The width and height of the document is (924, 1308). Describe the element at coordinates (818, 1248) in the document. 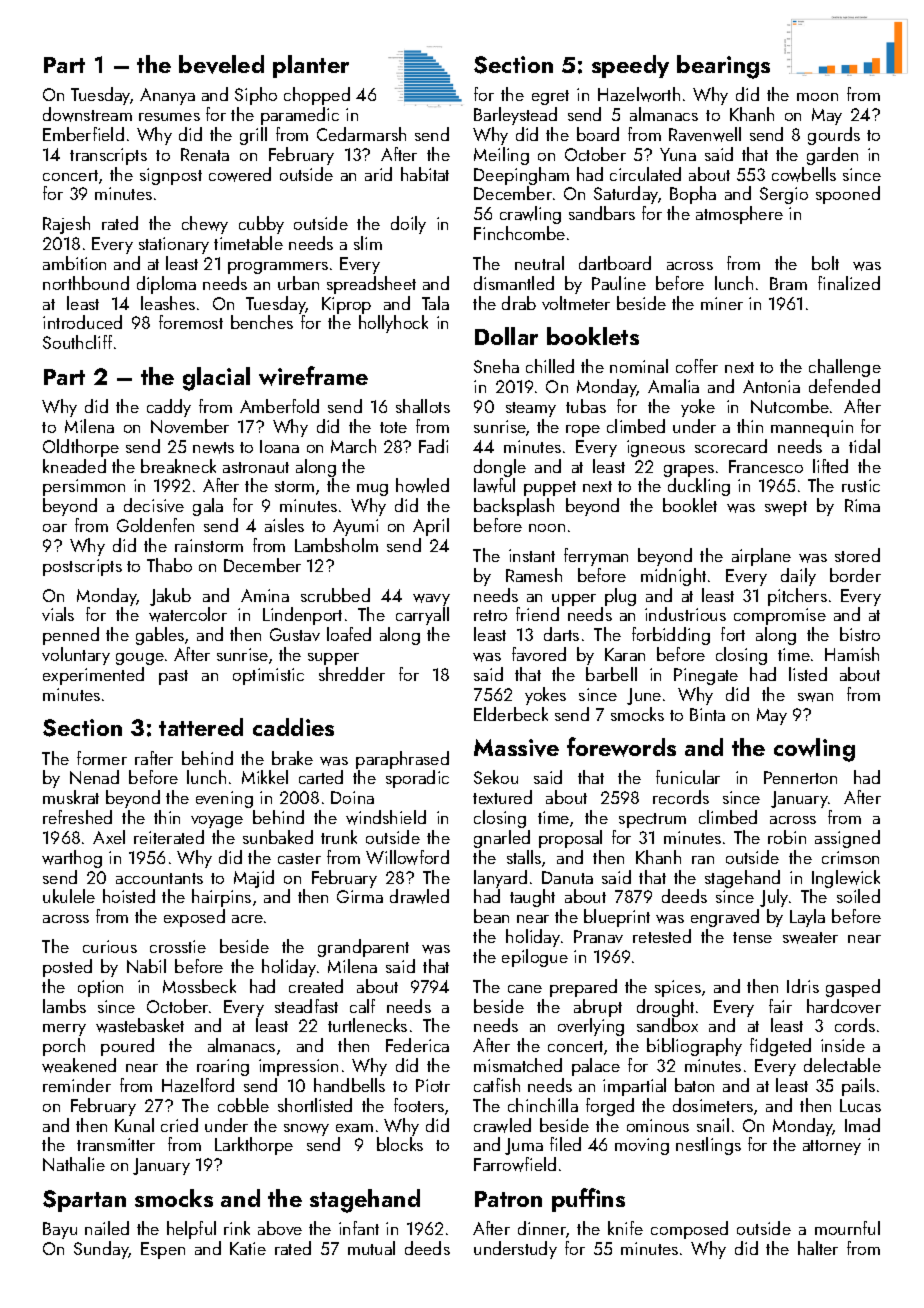

I see `halter` at that location.
